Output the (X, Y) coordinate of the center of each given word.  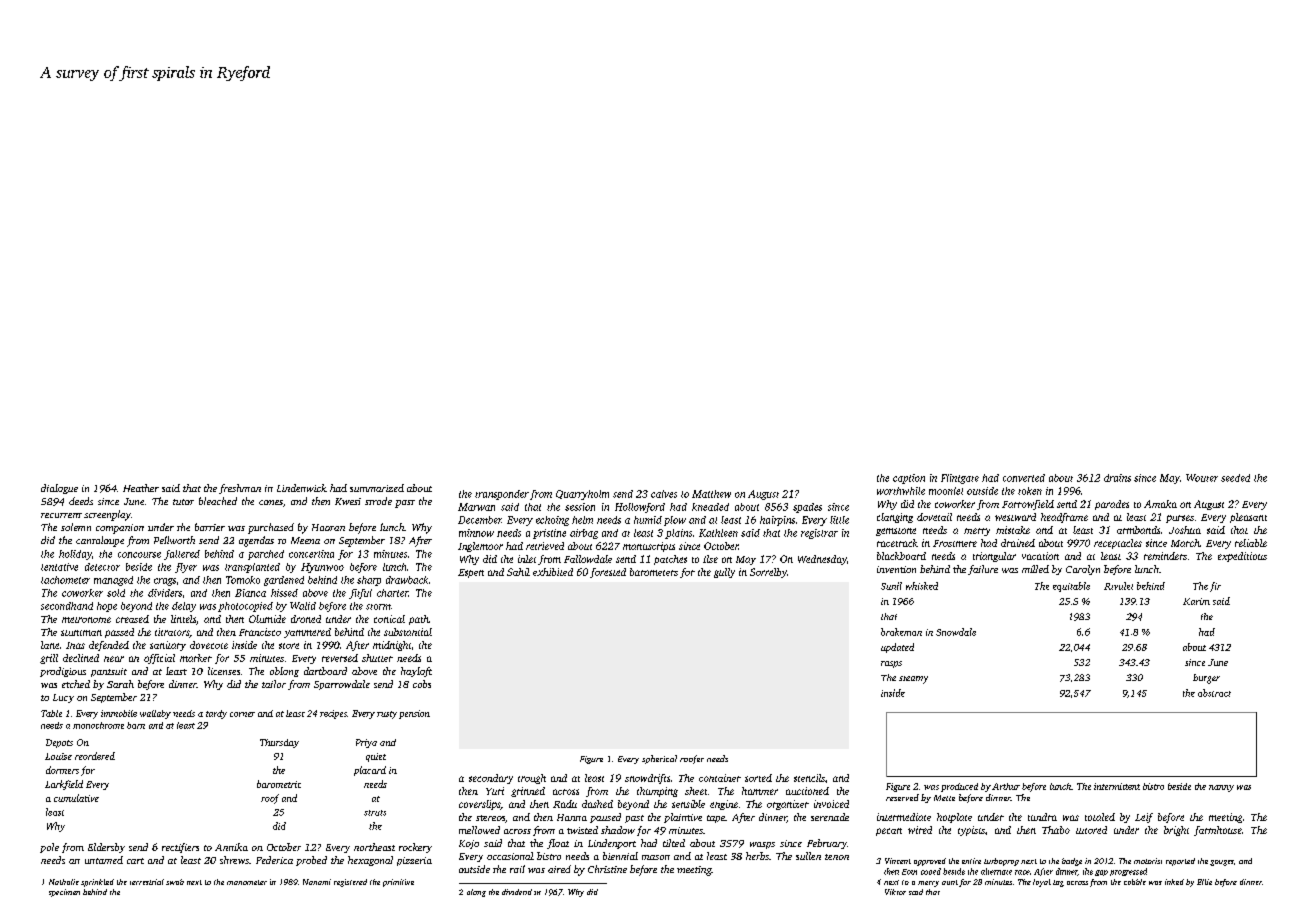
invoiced (831, 804)
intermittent (1117, 786)
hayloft (416, 672)
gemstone (896, 532)
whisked (922, 586)
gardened (284, 581)
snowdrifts (647, 779)
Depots (59, 743)
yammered (307, 633)
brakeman (901, 632)
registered (350, 883)
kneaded (710, 507)
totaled (1100, 817)
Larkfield (64, 785)
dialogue (59, 489)
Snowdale (956, 632)
